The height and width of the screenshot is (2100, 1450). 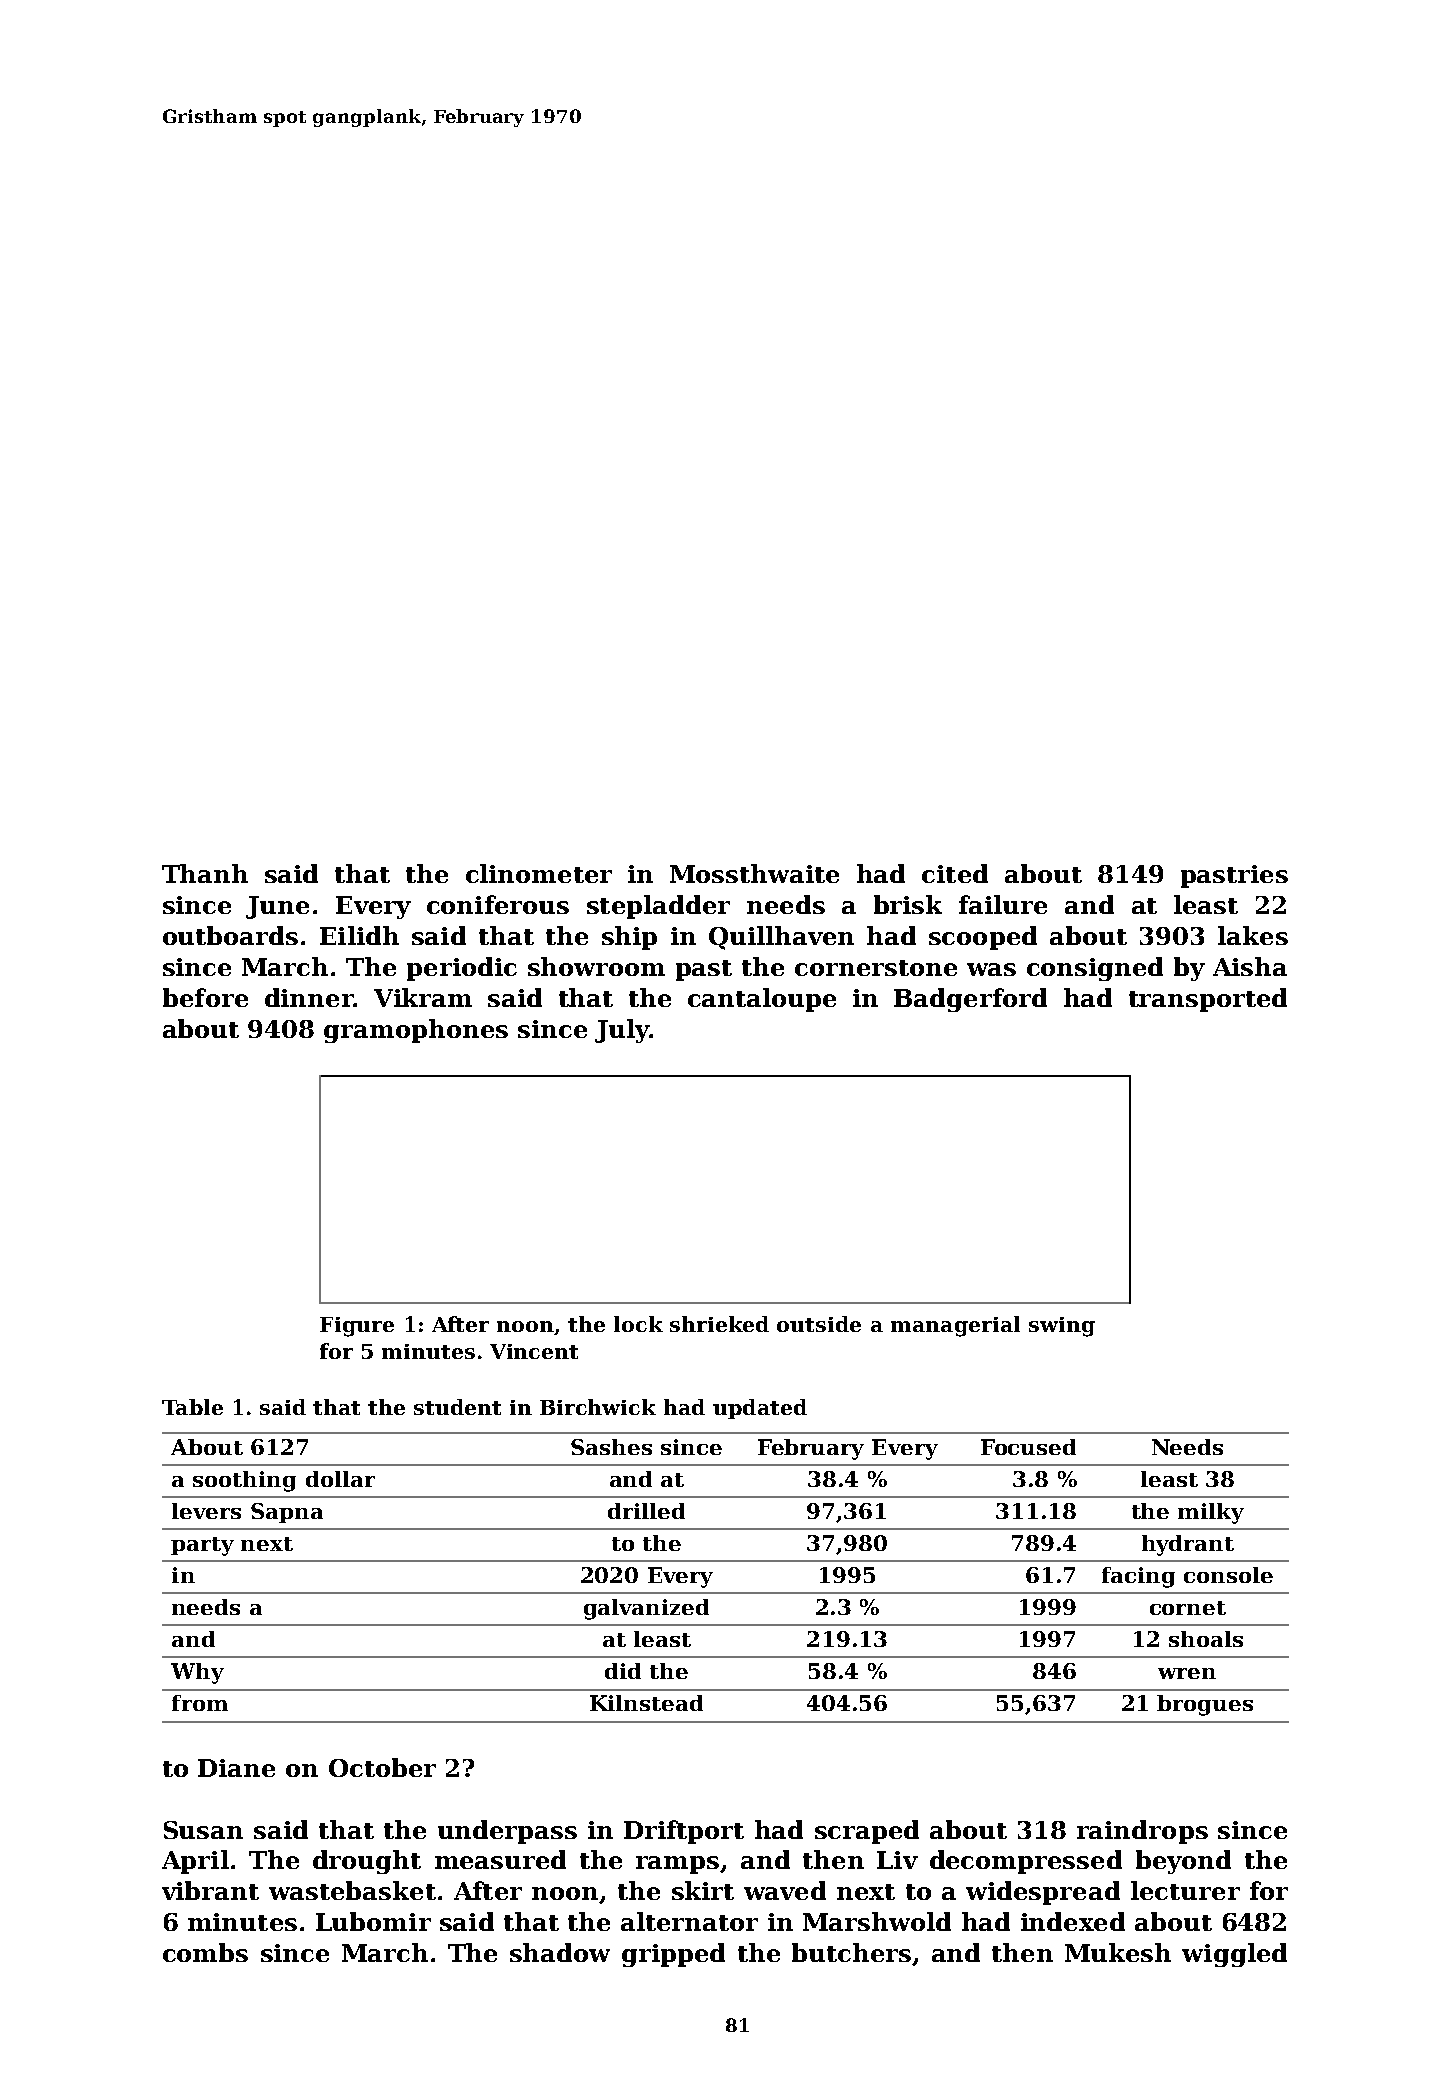 I want to click on cited, so click(x=955, y=873).
